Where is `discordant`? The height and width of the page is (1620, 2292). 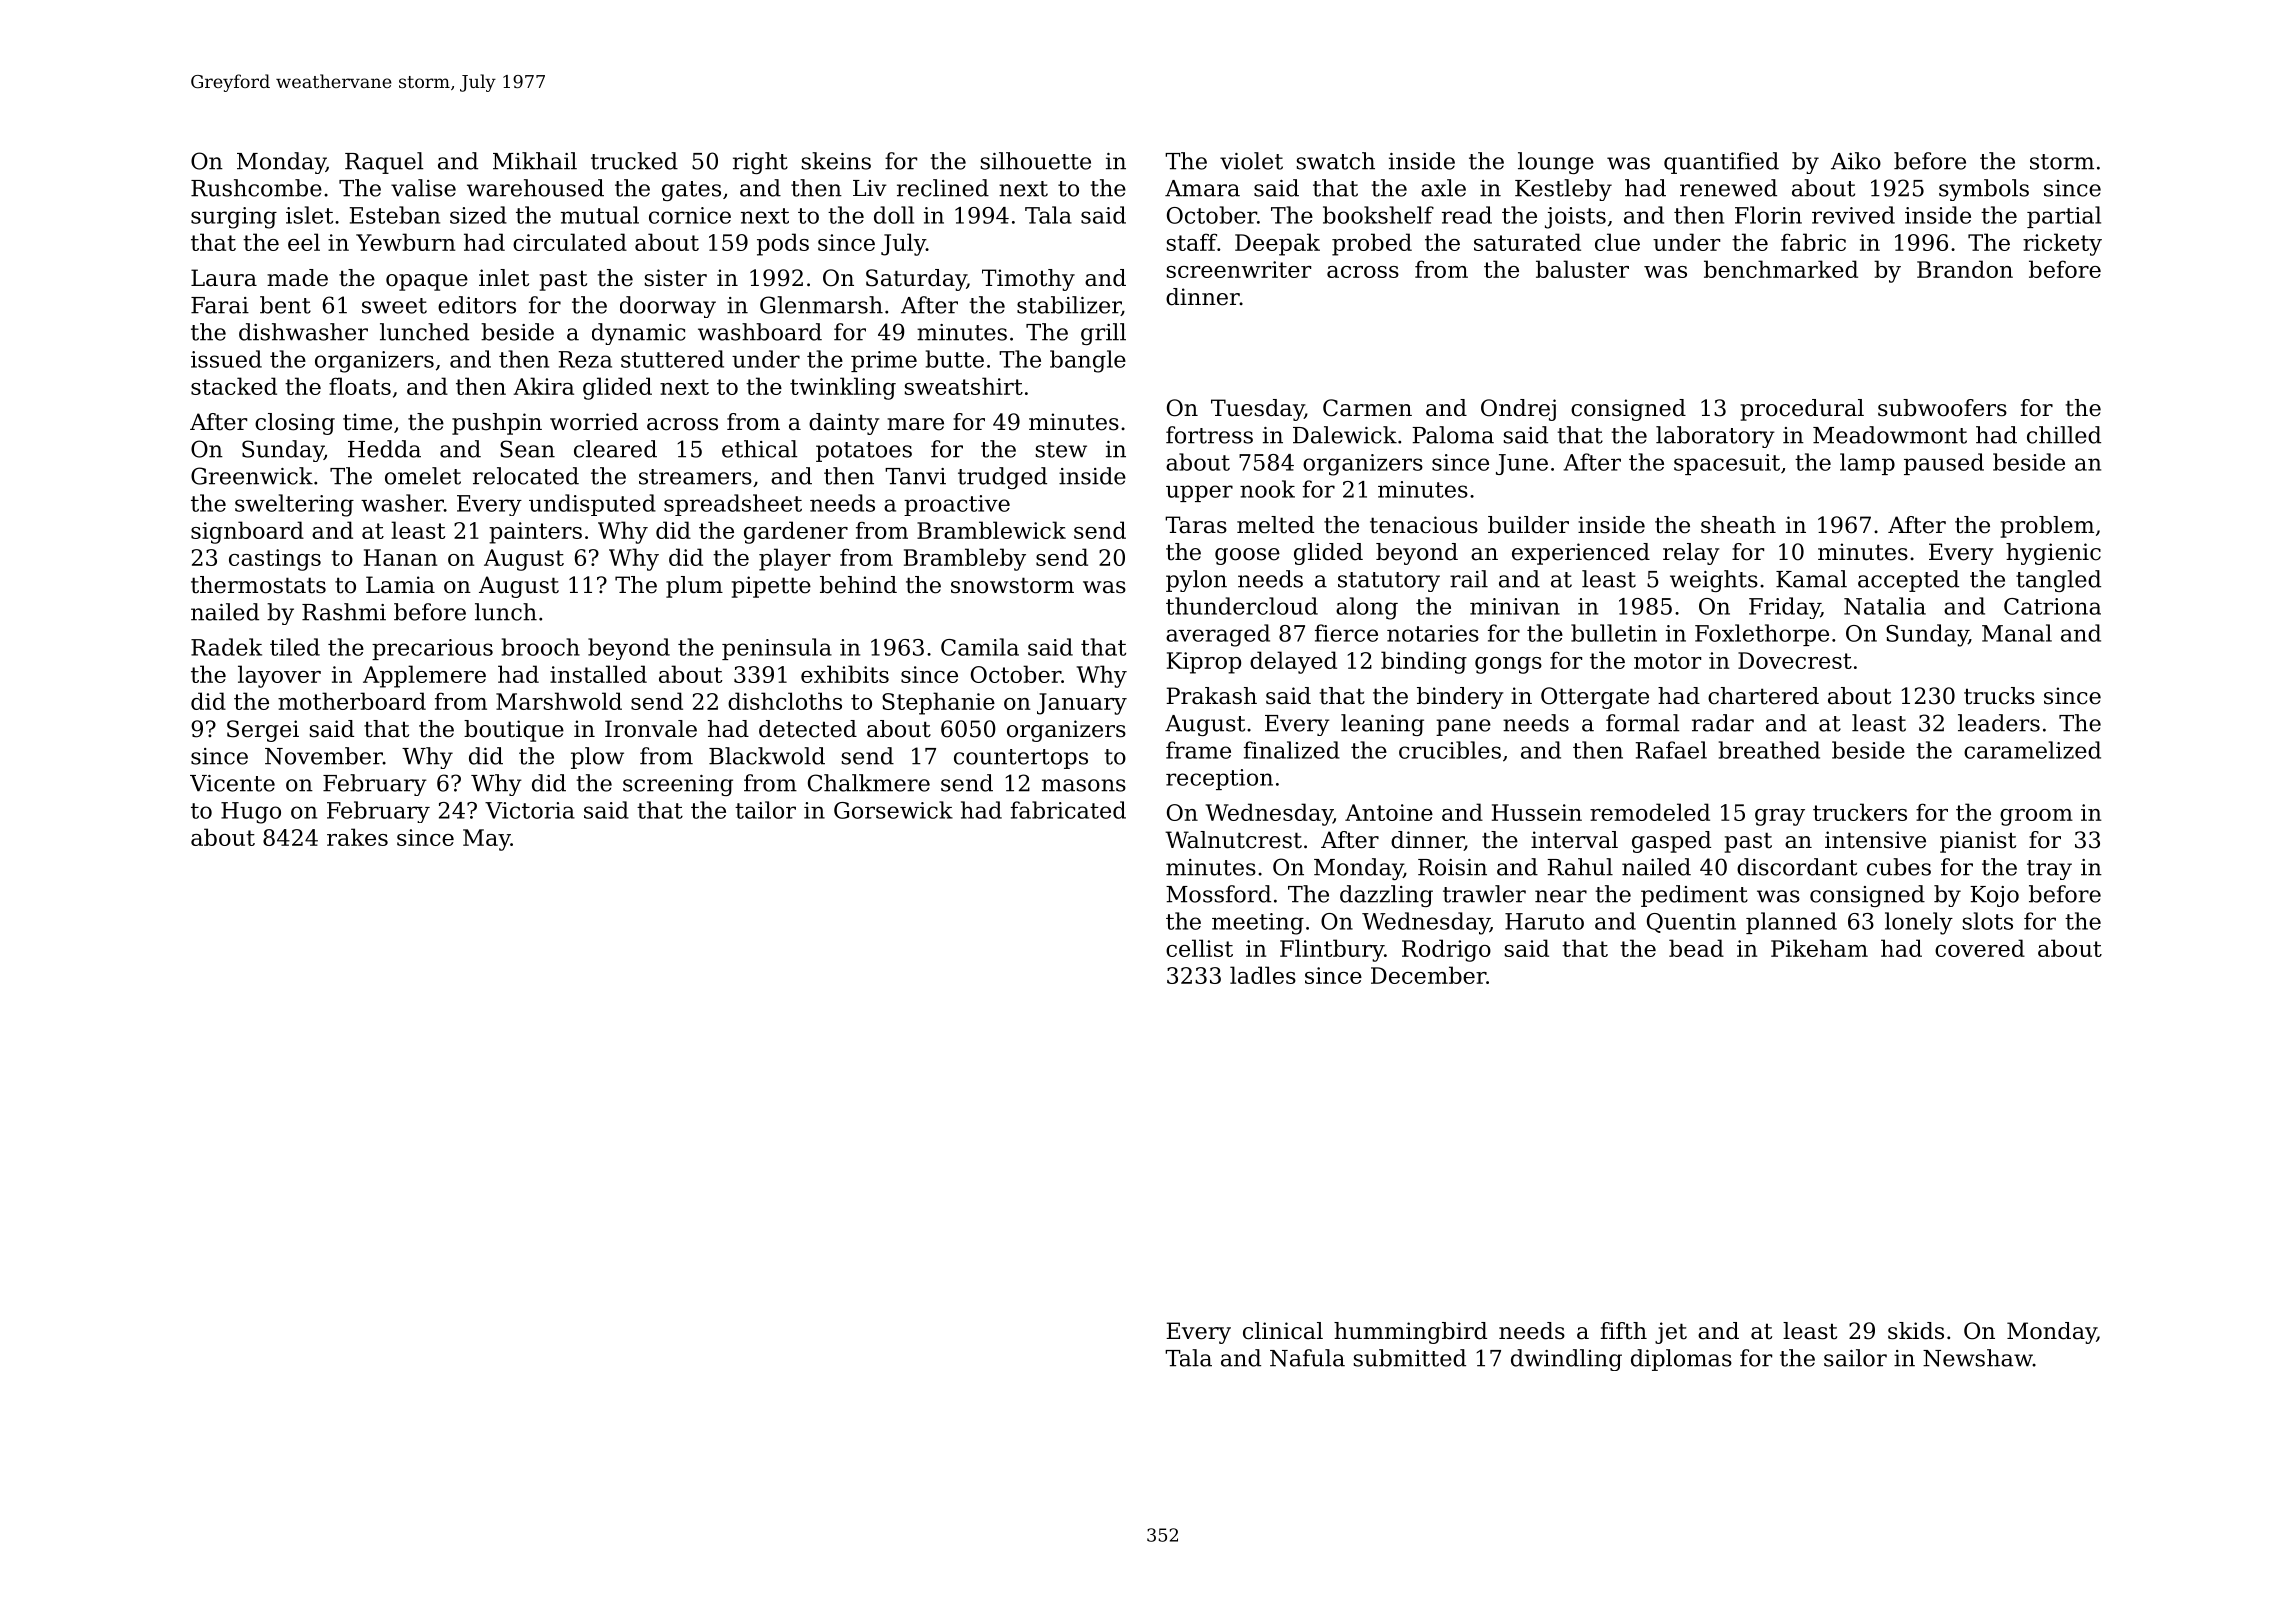
discordant is located at coordinates (1797, 867).
